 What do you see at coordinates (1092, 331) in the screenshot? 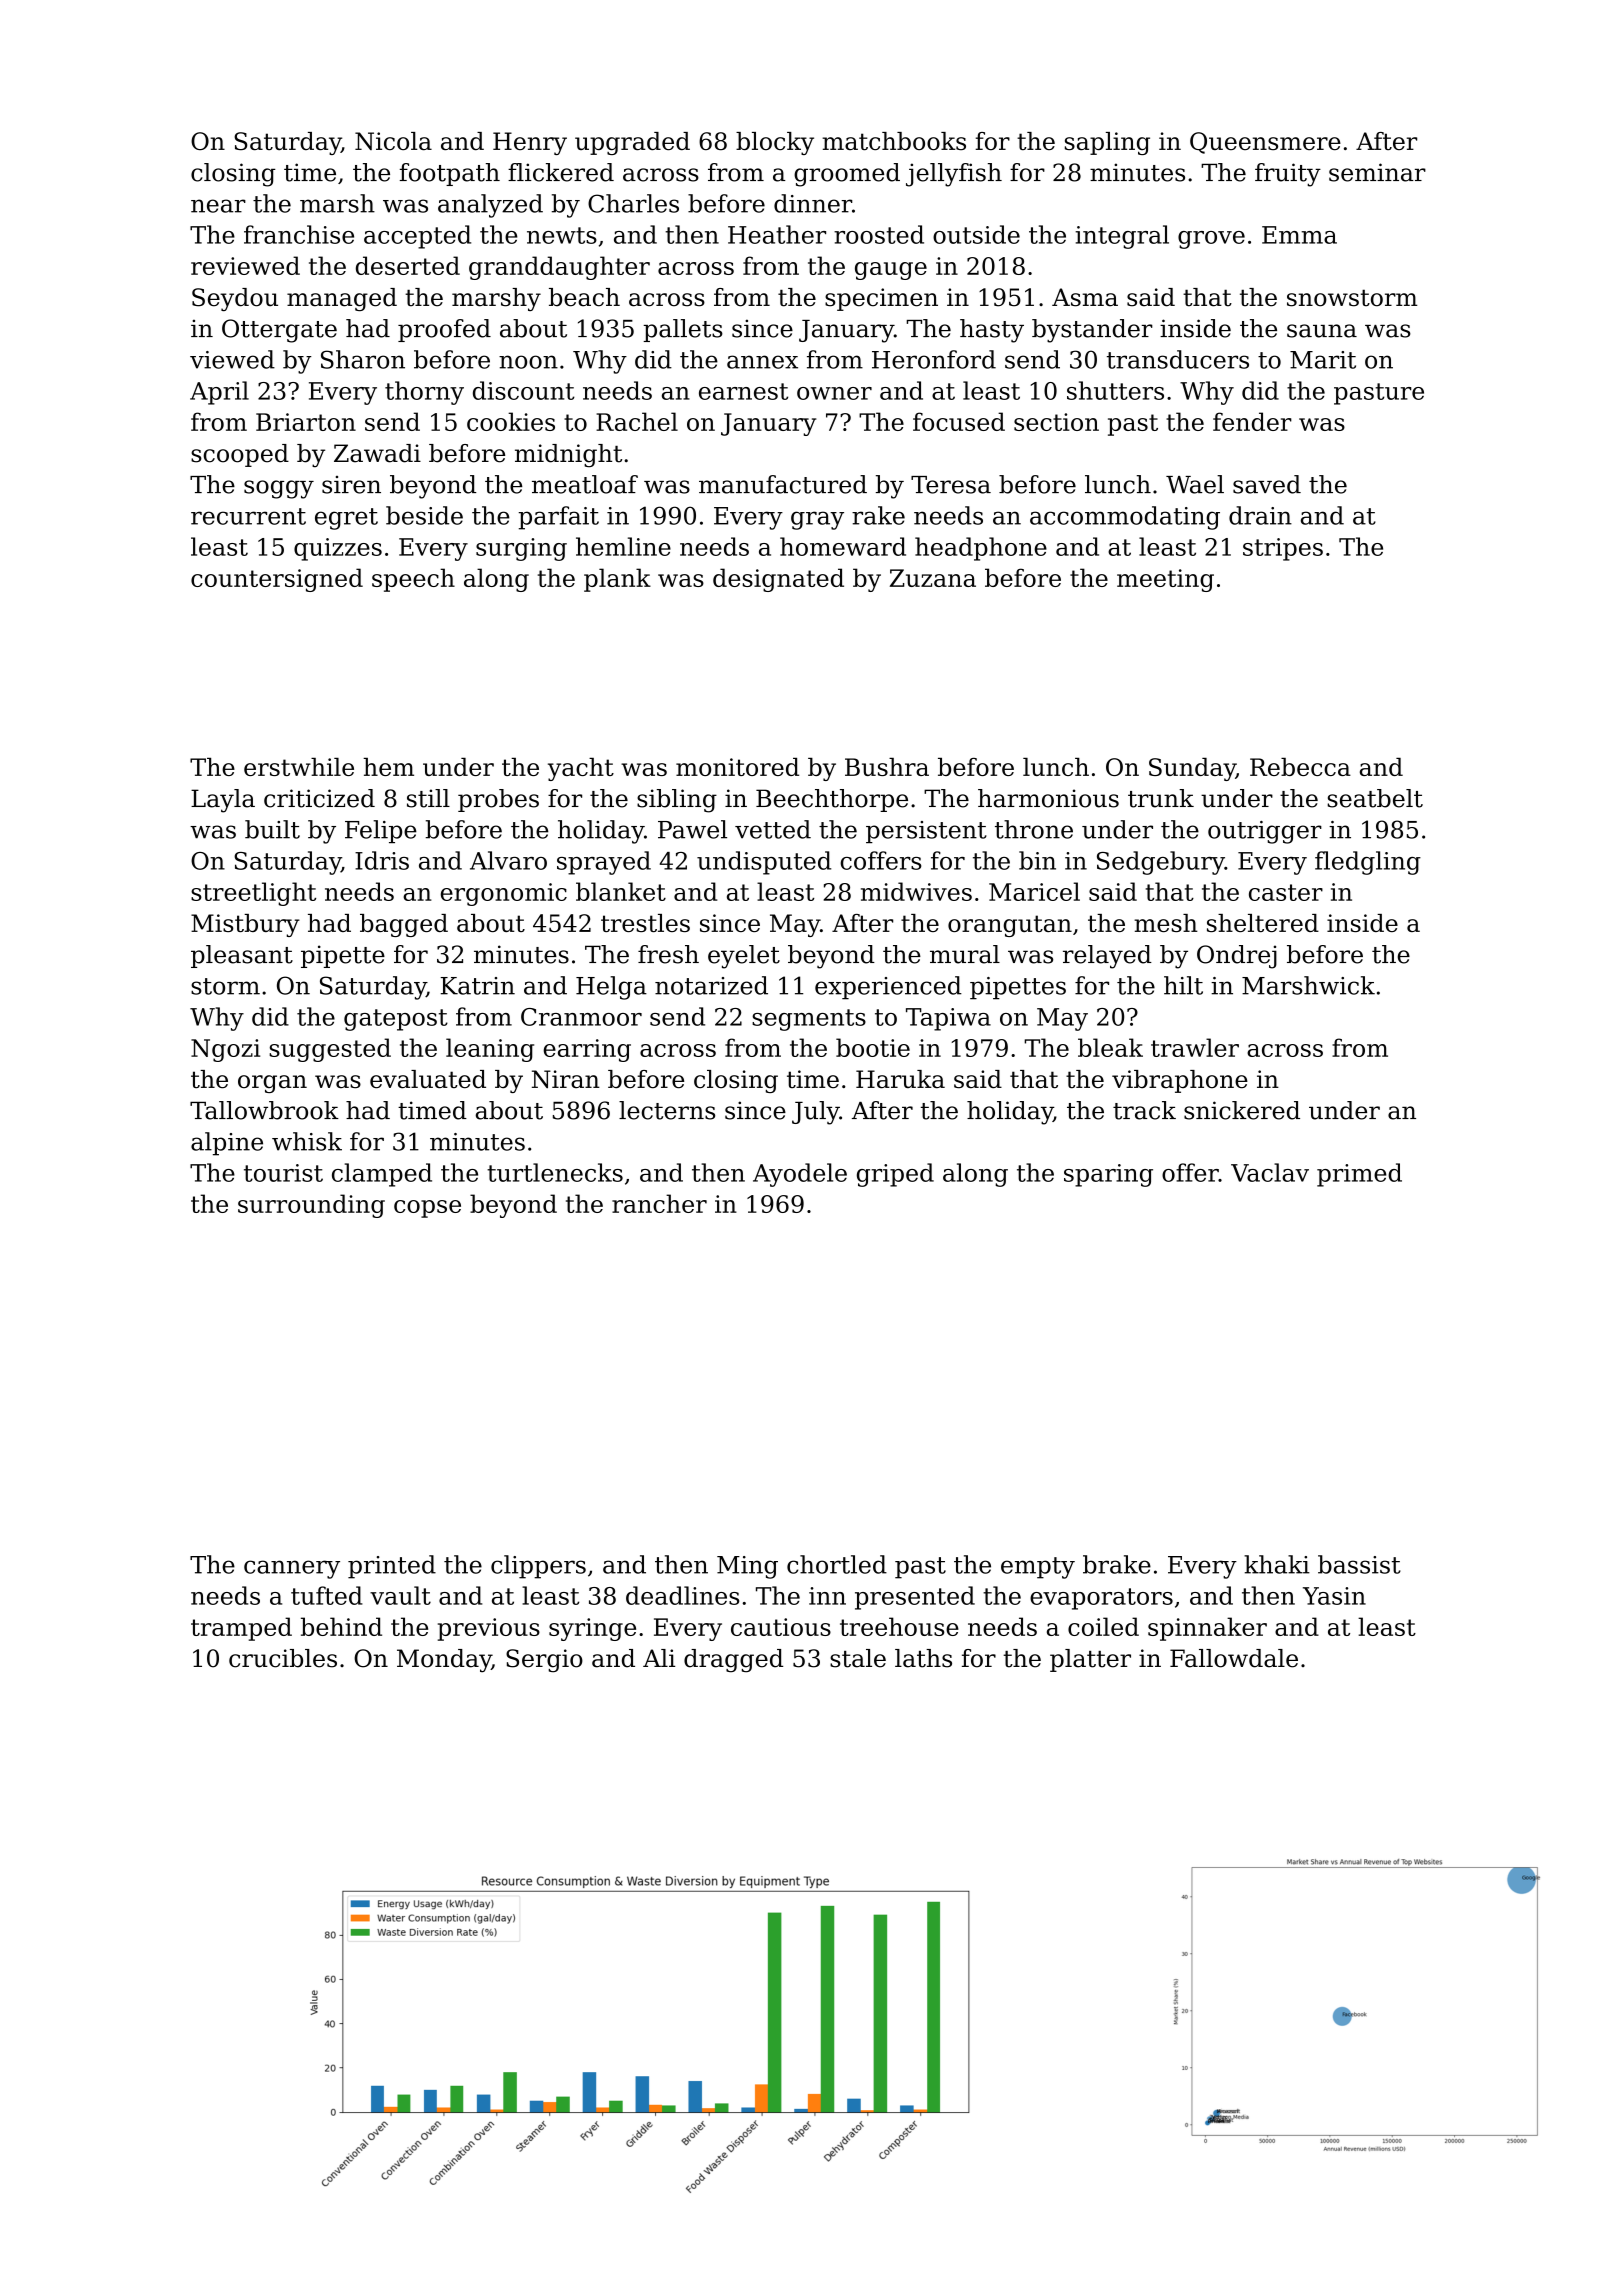
I see `bystander` at bounding box center [1092, 331].
